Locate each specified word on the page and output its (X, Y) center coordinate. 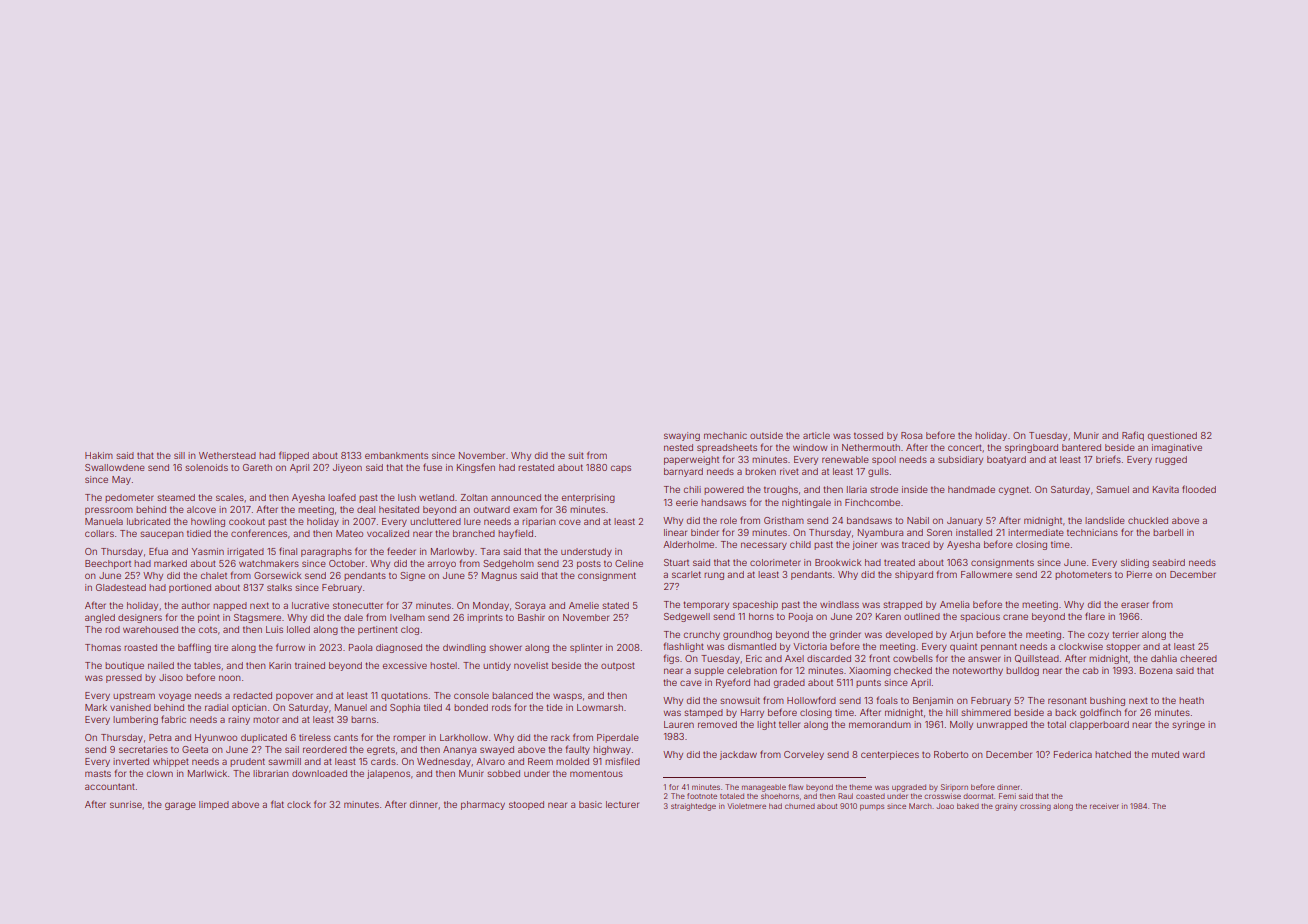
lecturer (622, 804)
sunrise (126, 804)
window (810, 447)
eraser (1135, 605)
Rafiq (1133, 436)
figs (671, 659)
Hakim (99, 455)
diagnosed (399, 648)
